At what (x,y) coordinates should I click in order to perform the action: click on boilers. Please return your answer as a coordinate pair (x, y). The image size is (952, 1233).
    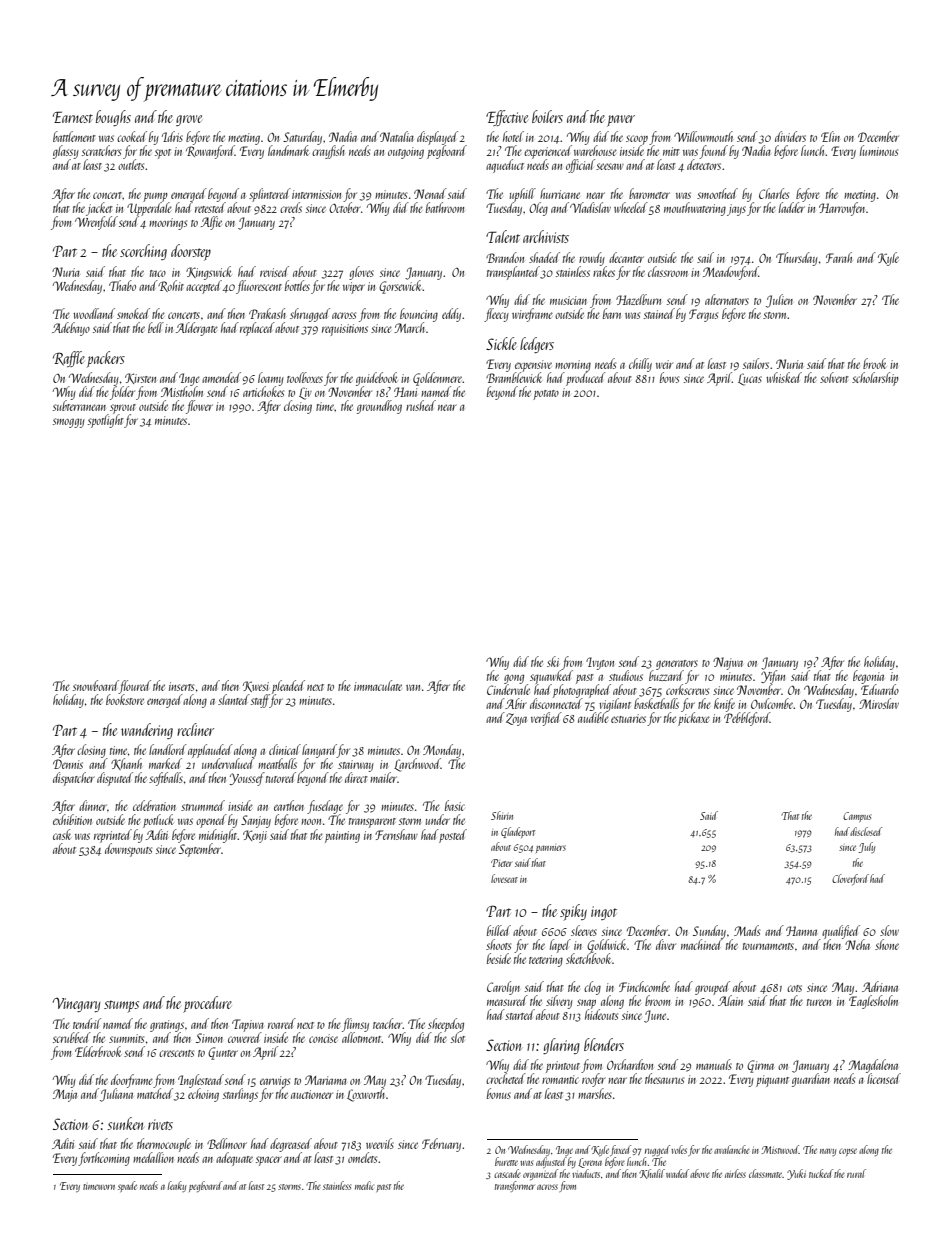
    Looking at the image, I should click on (547, 116).
